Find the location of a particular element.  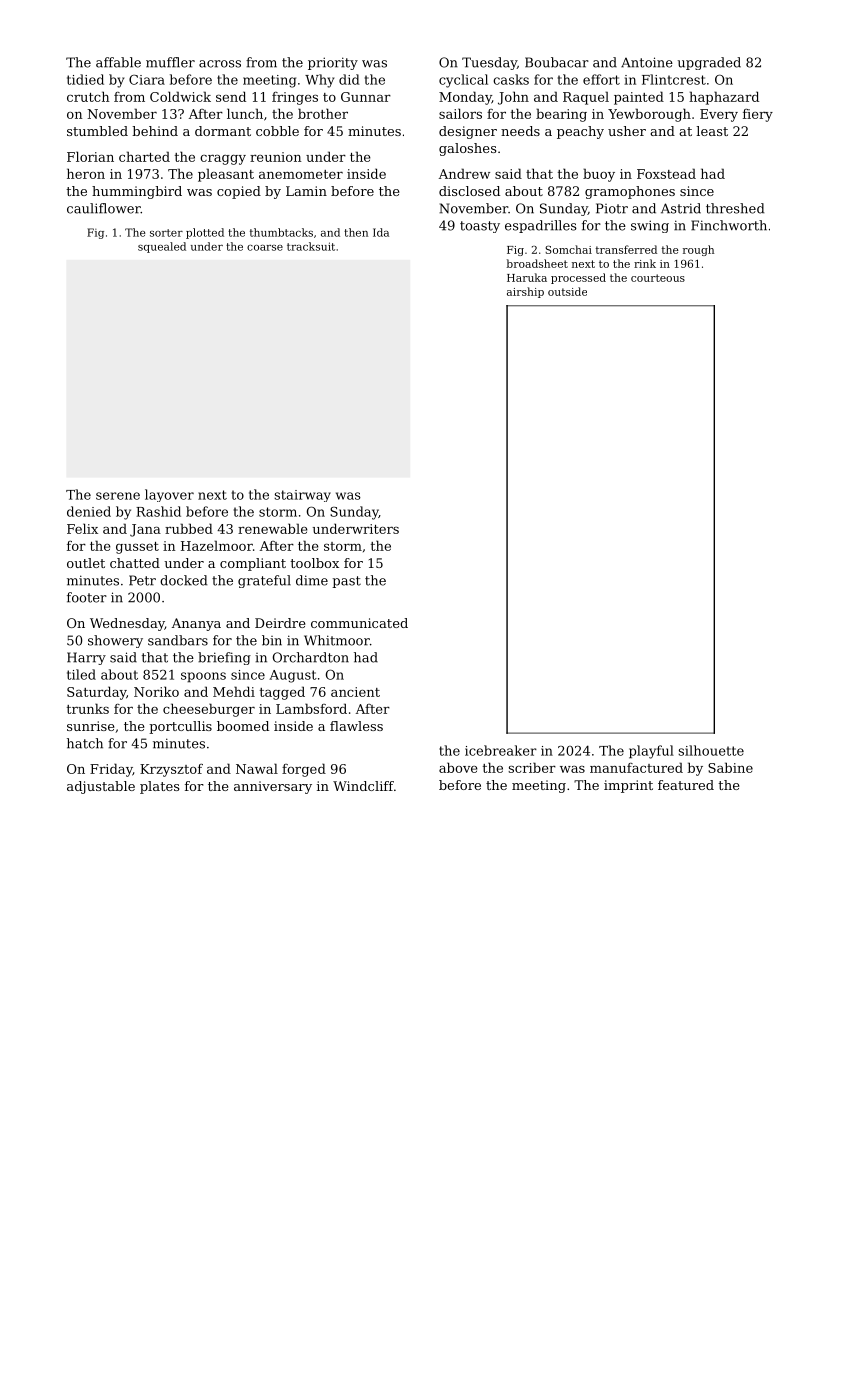

Andrew is located at coordinates (464, 173).
